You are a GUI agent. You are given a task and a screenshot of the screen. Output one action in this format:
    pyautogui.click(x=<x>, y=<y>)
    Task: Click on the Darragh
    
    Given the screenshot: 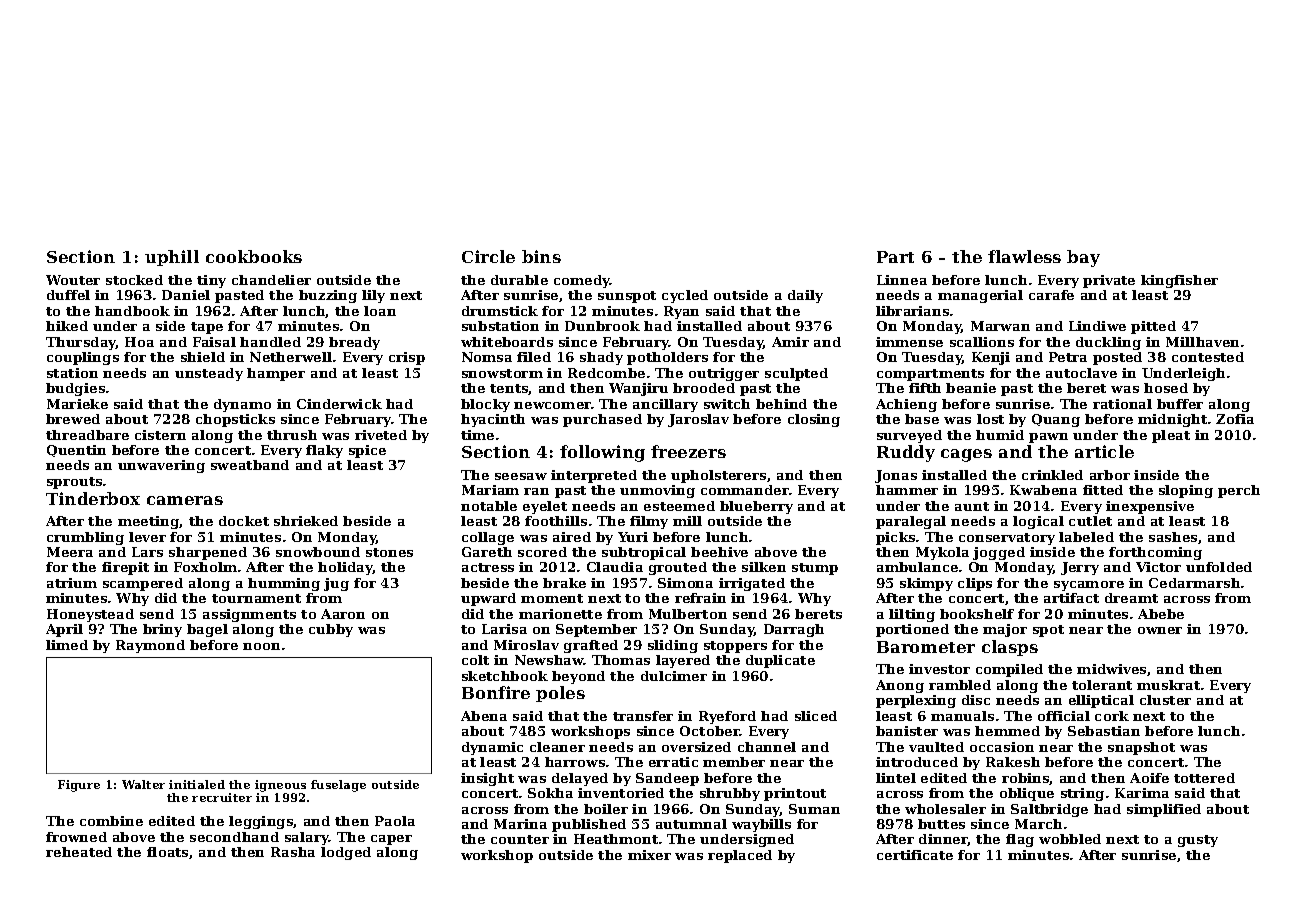 What is the action you would take?
    pyautogui.click(x=794, y=630)
